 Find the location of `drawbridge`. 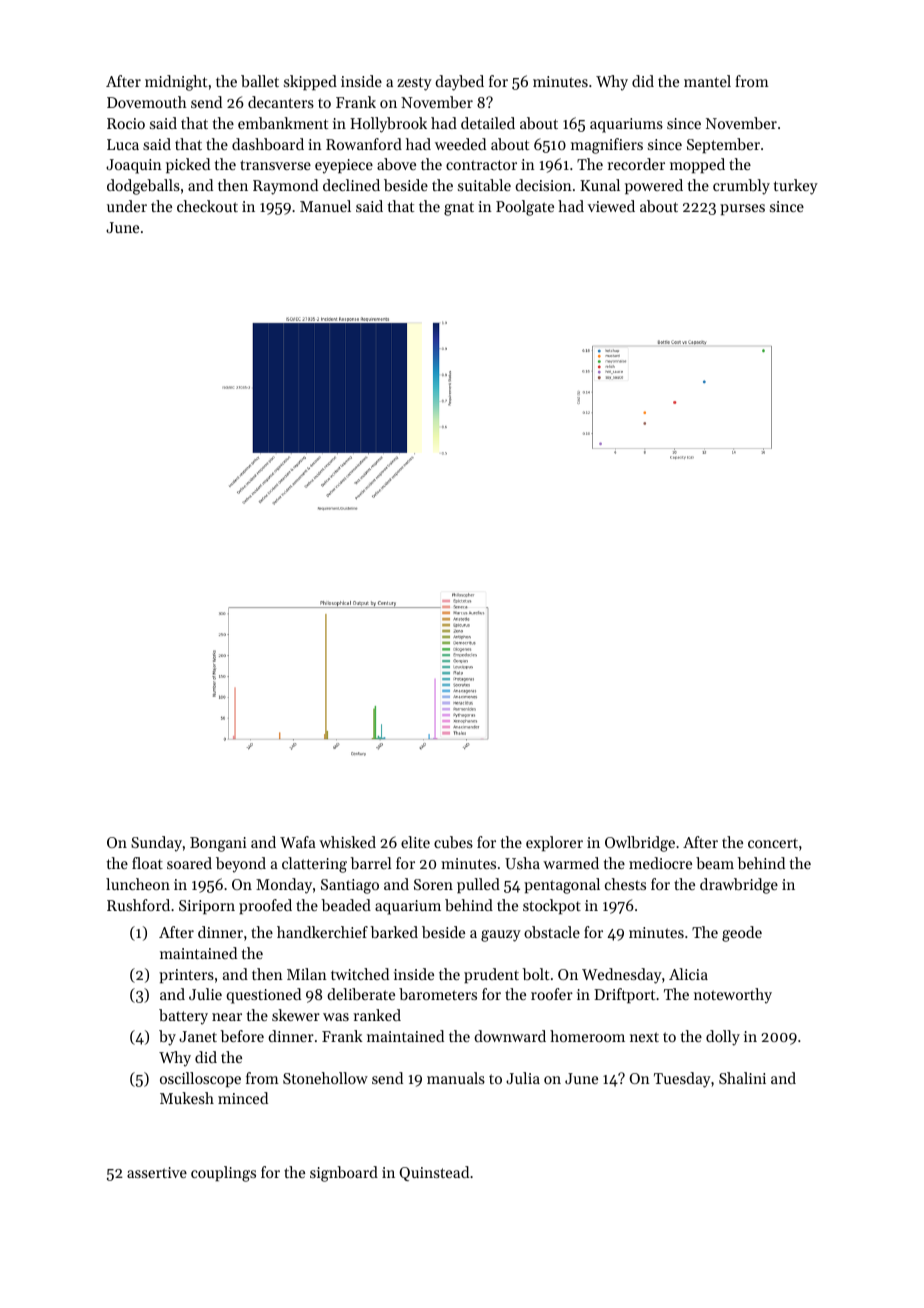

drawbridge is located at coordinates (739, 886).
